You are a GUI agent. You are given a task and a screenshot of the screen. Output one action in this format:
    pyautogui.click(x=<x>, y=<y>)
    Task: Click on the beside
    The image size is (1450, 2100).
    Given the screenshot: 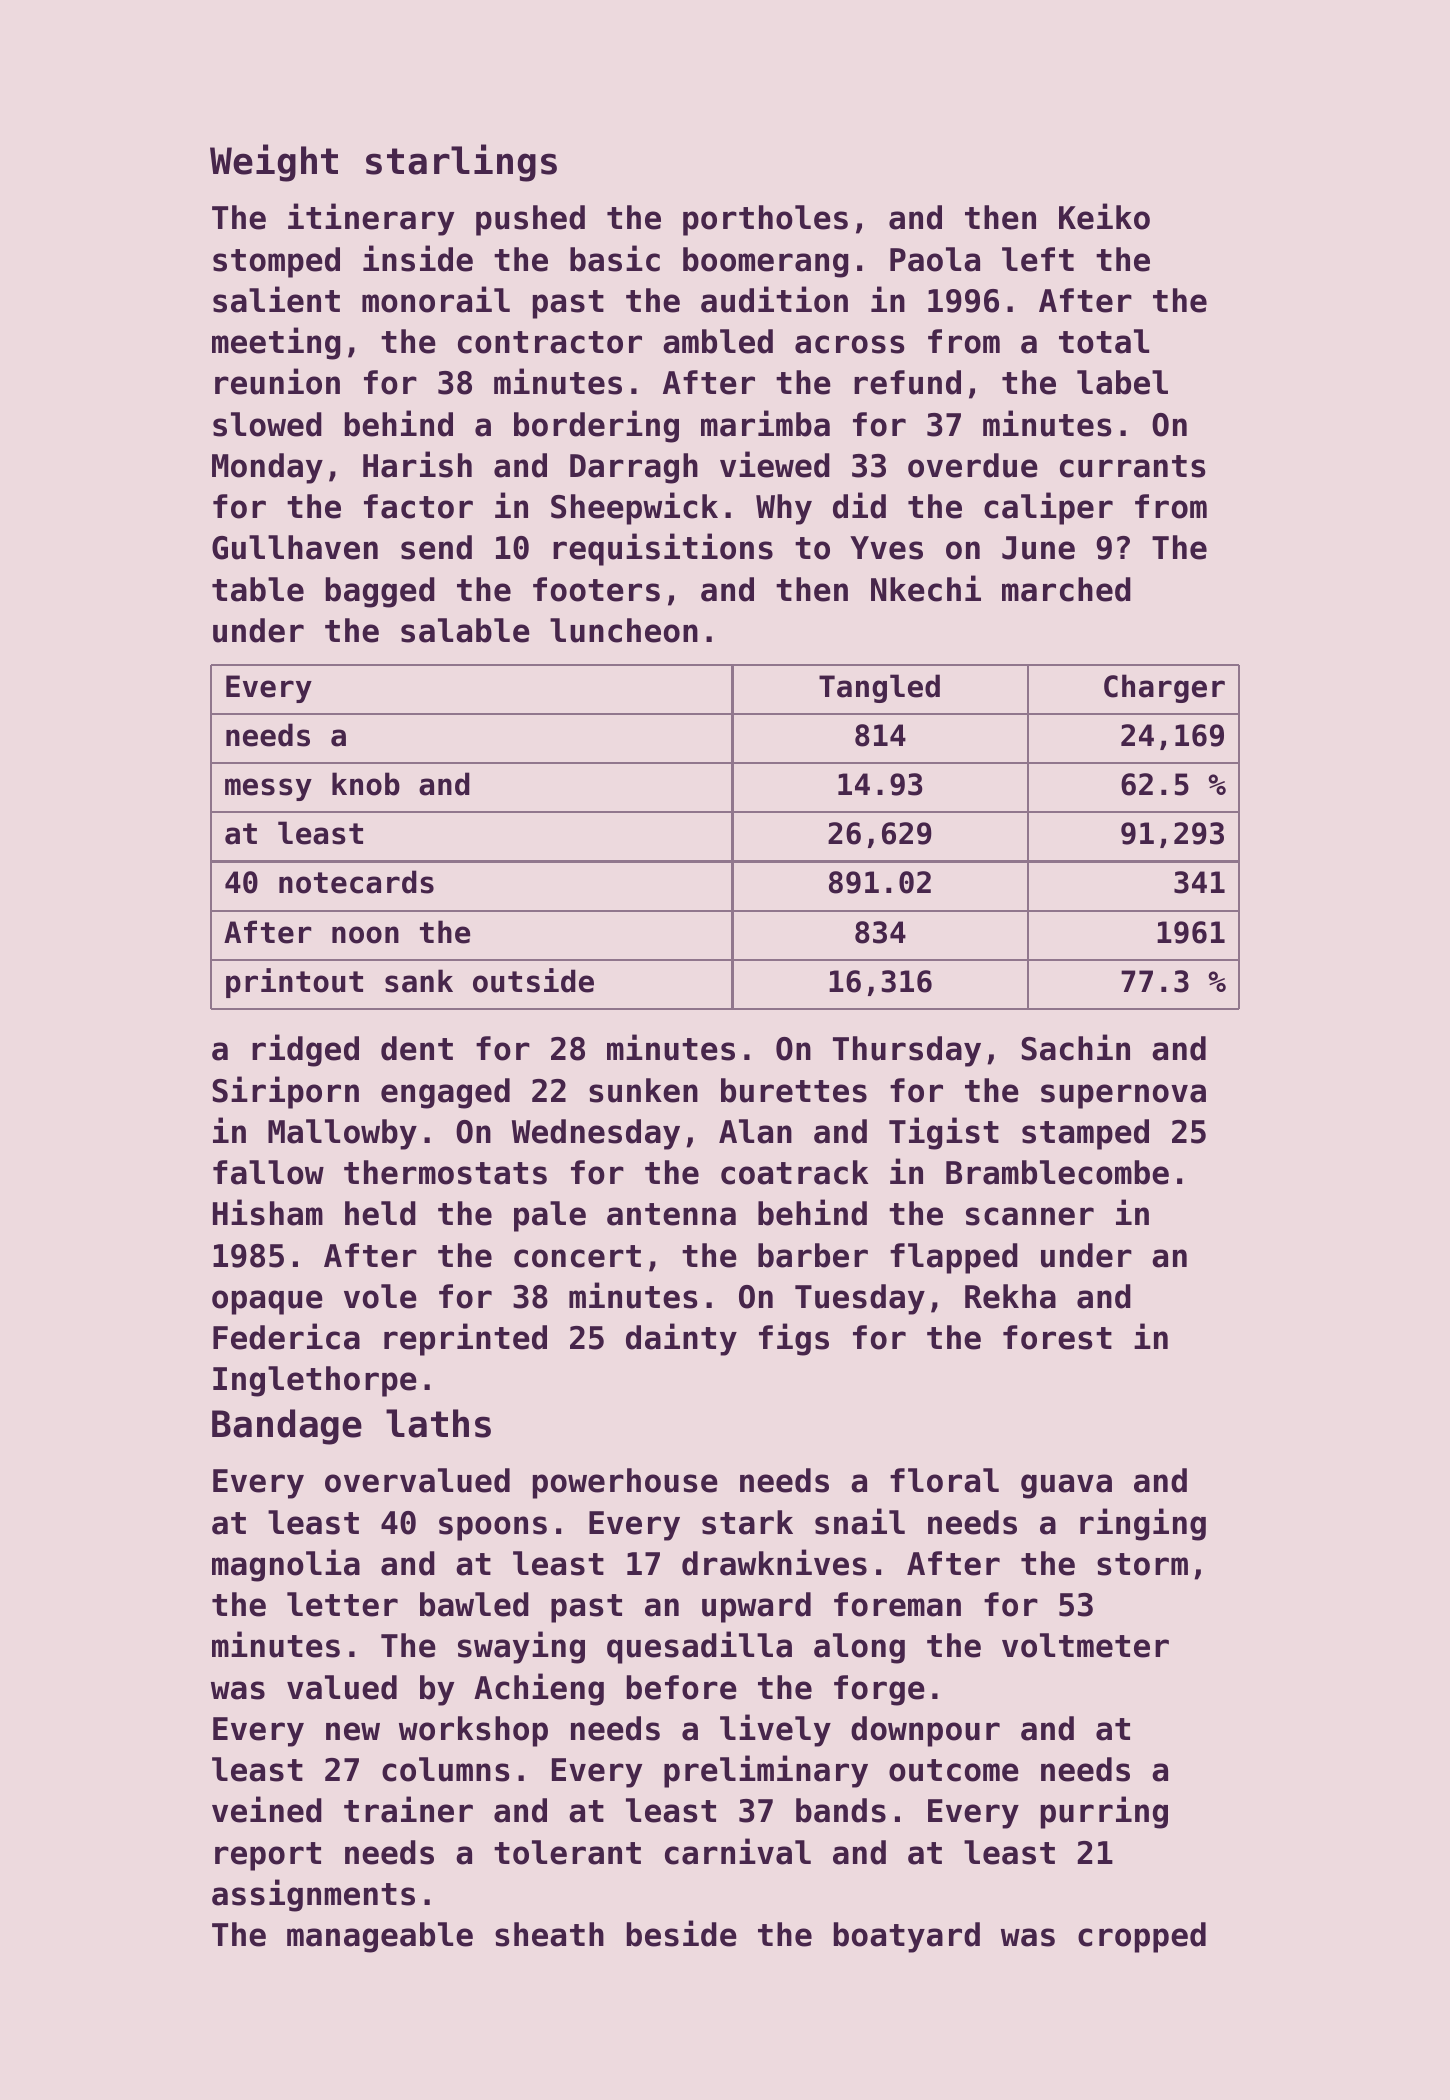 What is the action you would take?
    pyautogui.click(x=682, y=1933)
